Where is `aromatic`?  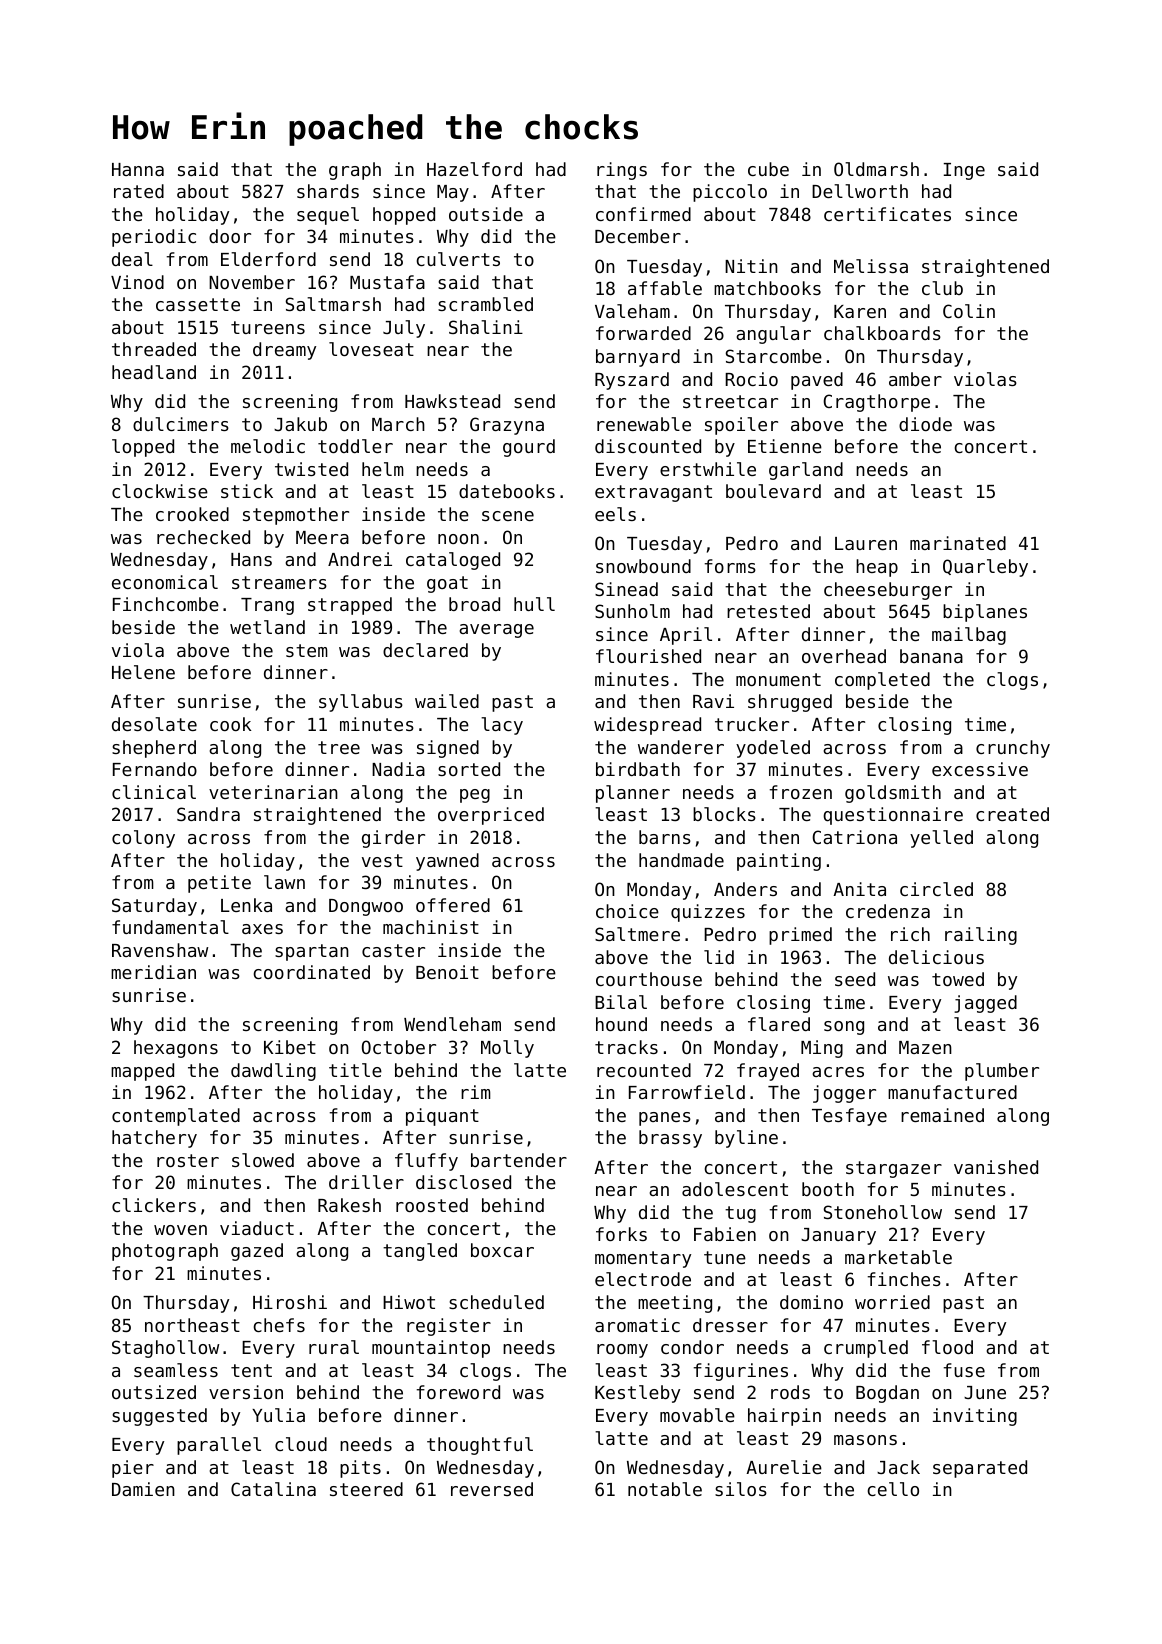
aromatic is located at coordinates (637, 1325).
